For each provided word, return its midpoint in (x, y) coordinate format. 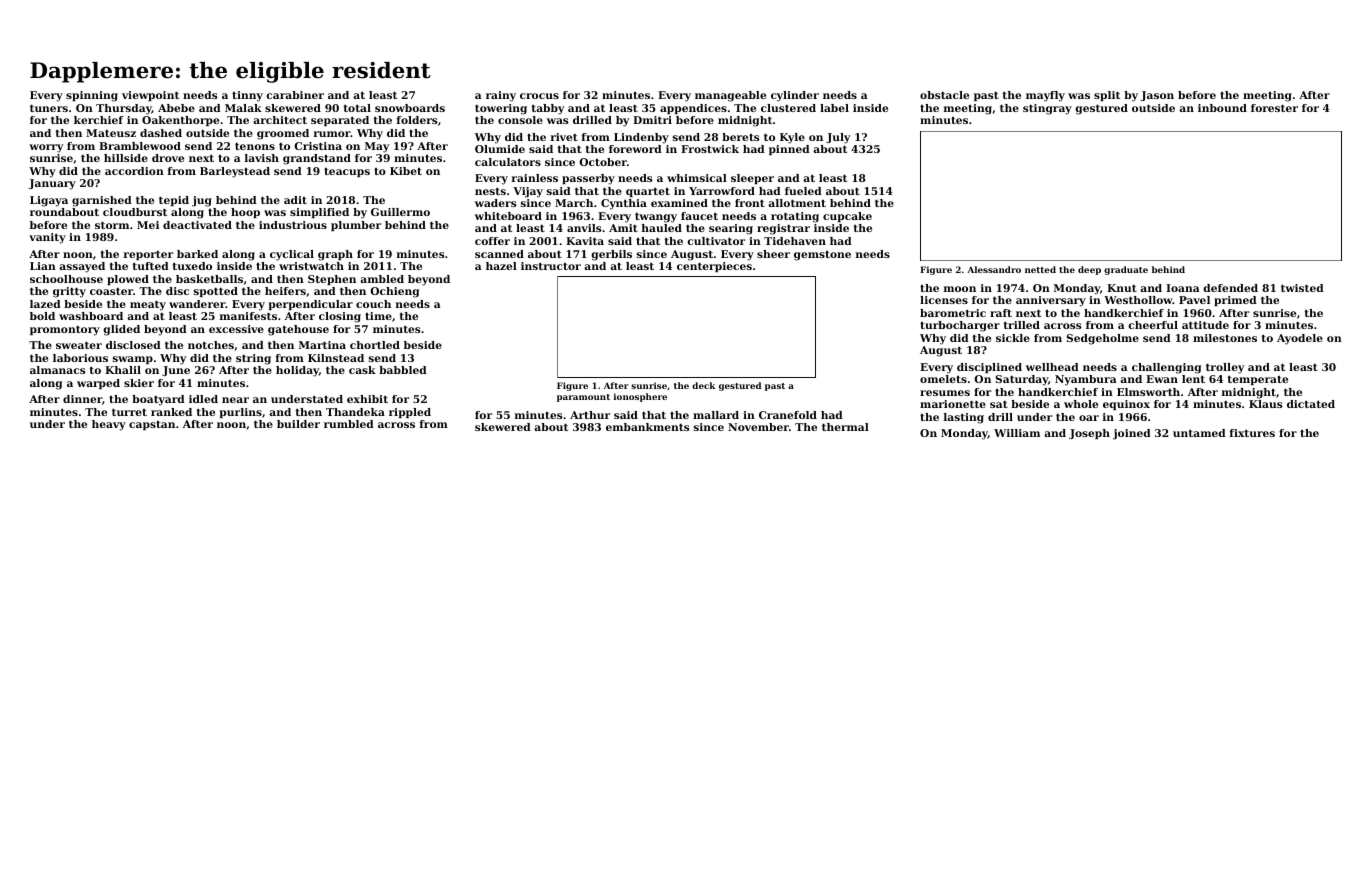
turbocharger (960, 326)
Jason (1157, 96)
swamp (133, 360)
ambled (382, 279)
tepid (174, 201)
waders (495, 203)
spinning (92, 96)
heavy (109, 425)
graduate (1126, 270)
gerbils (611, 255)
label (834, 108)
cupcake (847, 217)
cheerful (1153, 325)
